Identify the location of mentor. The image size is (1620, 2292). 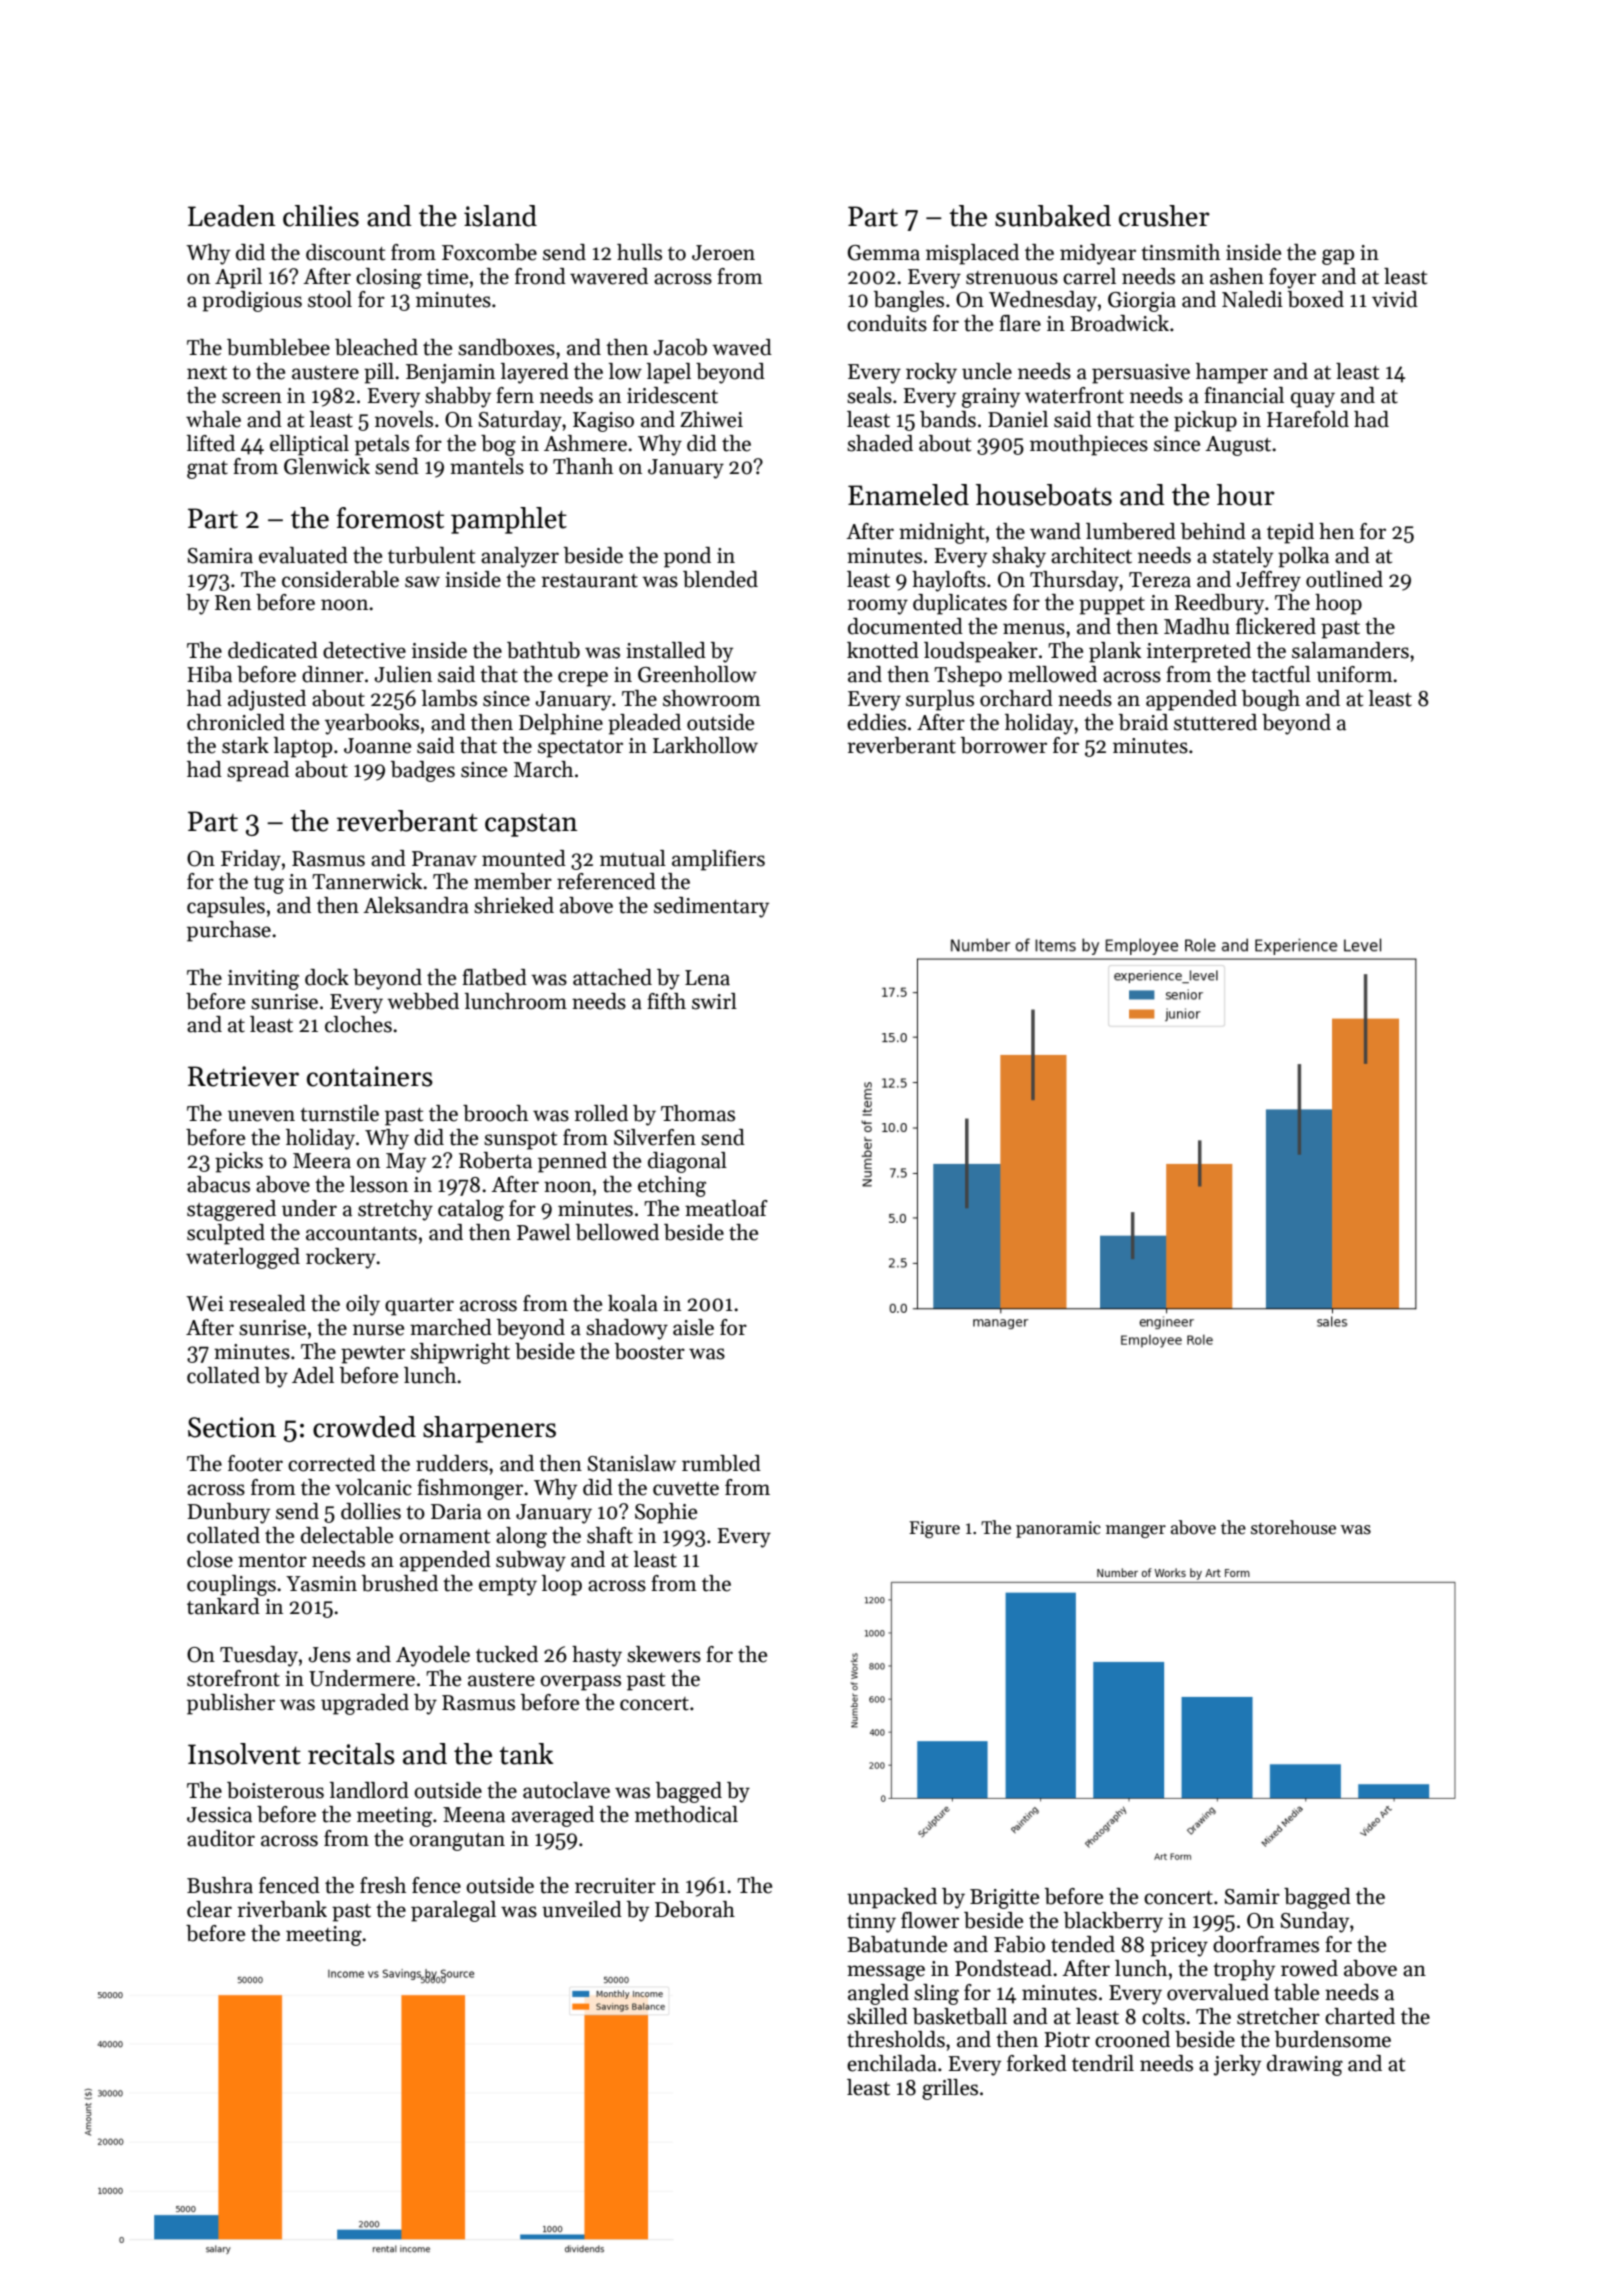
(272, 1561).
